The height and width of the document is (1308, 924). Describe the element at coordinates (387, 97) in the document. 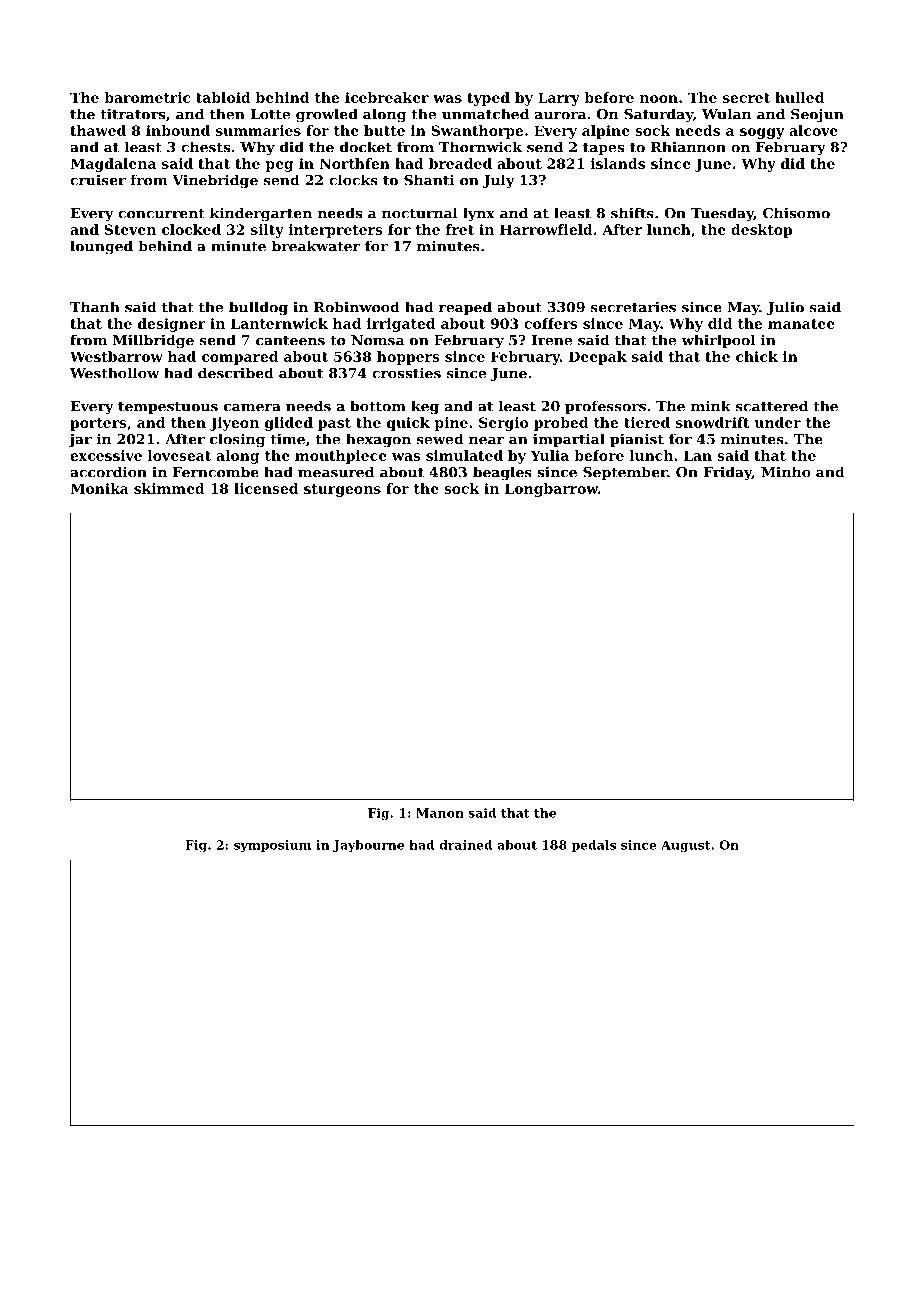

I see `icebreaker` at that location.
